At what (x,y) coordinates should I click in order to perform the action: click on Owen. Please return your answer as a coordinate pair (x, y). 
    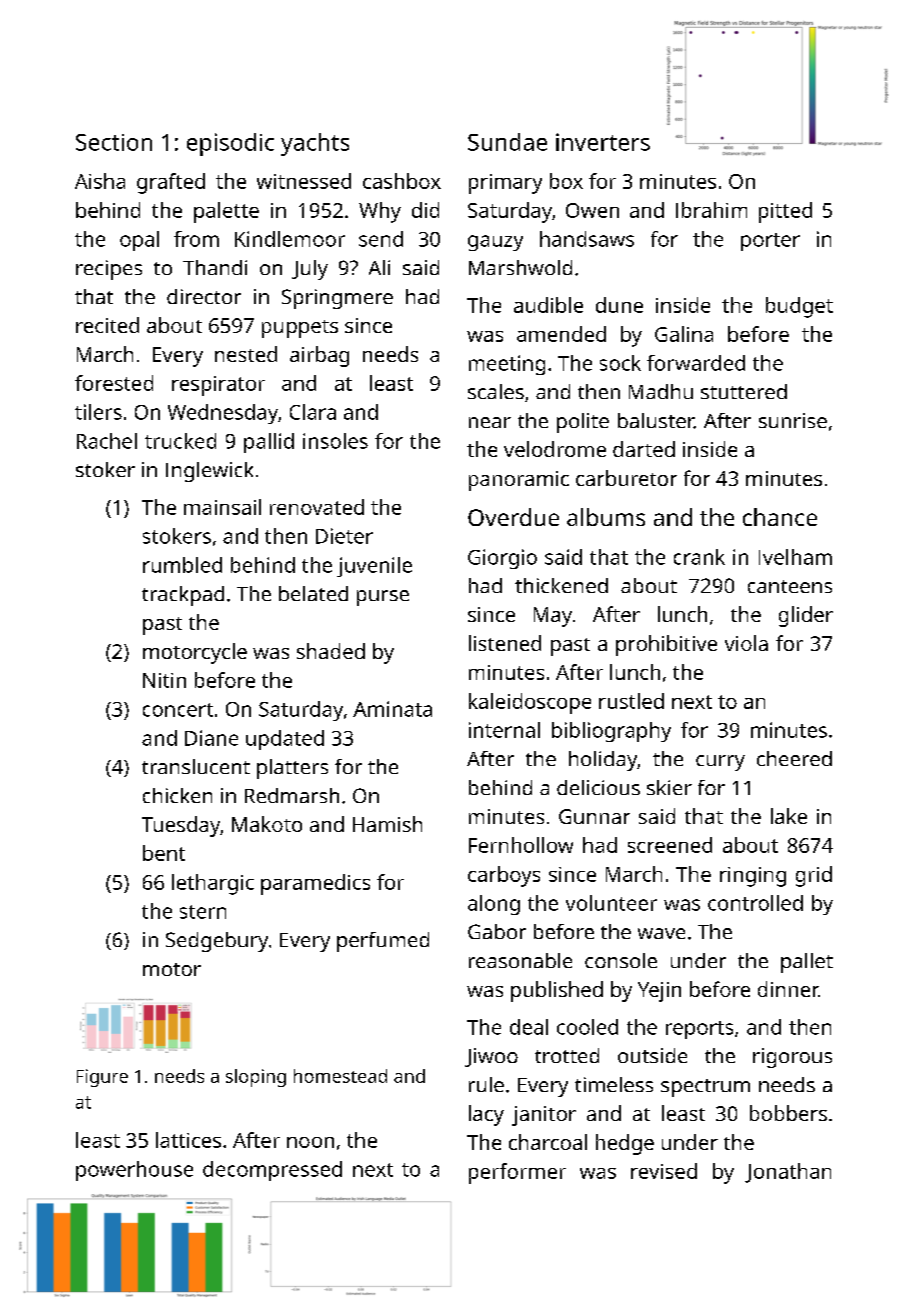
    Looking at the image, I should click on (592, 210).
